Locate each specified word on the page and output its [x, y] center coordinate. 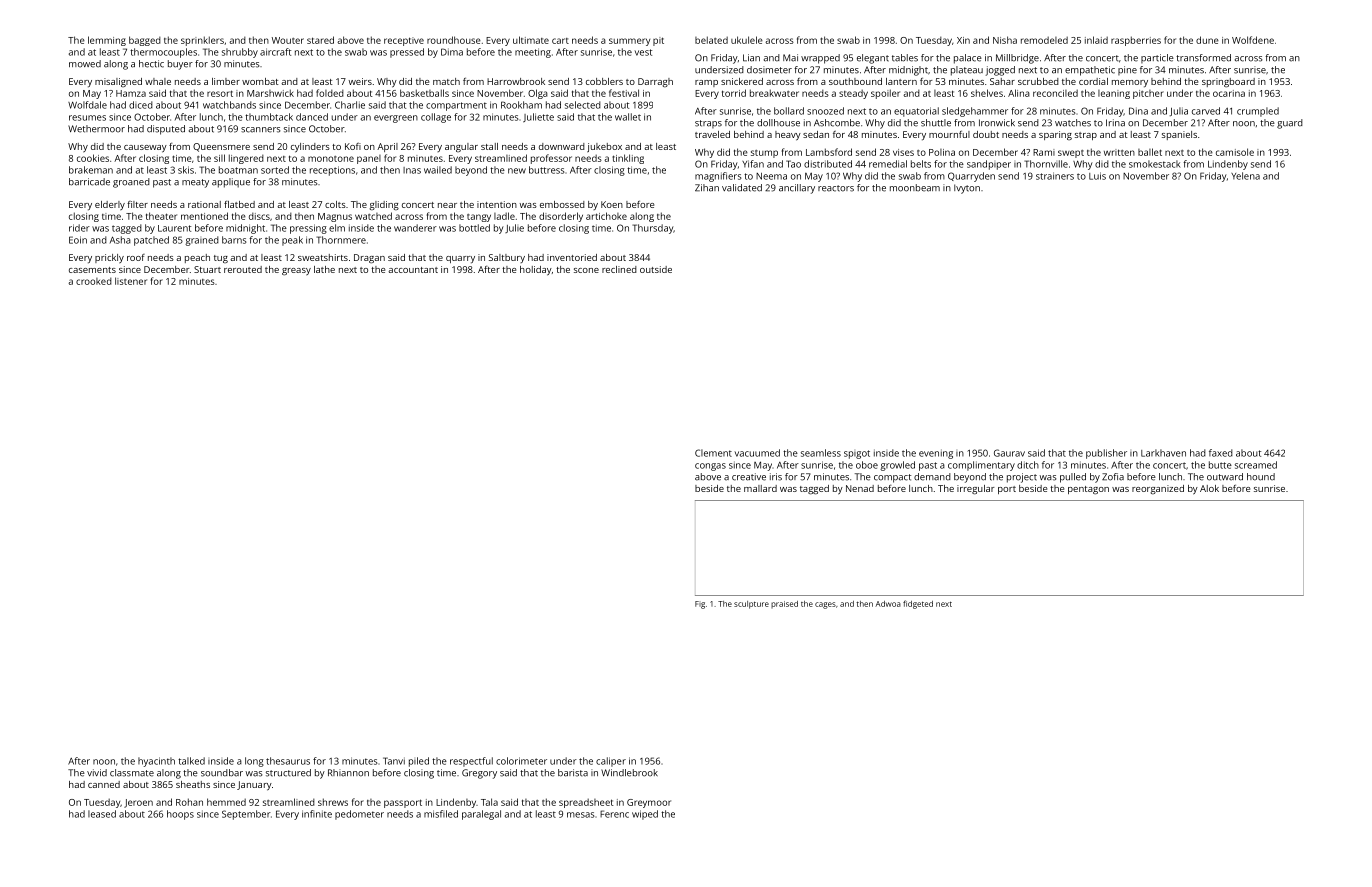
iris [776, 477]
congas [710, 467]
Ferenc [614, 814]
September [246, 815]
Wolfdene [1253, 40]
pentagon [1088, 490]
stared [320, 40]
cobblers [604, 81]
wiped [645, 815]
